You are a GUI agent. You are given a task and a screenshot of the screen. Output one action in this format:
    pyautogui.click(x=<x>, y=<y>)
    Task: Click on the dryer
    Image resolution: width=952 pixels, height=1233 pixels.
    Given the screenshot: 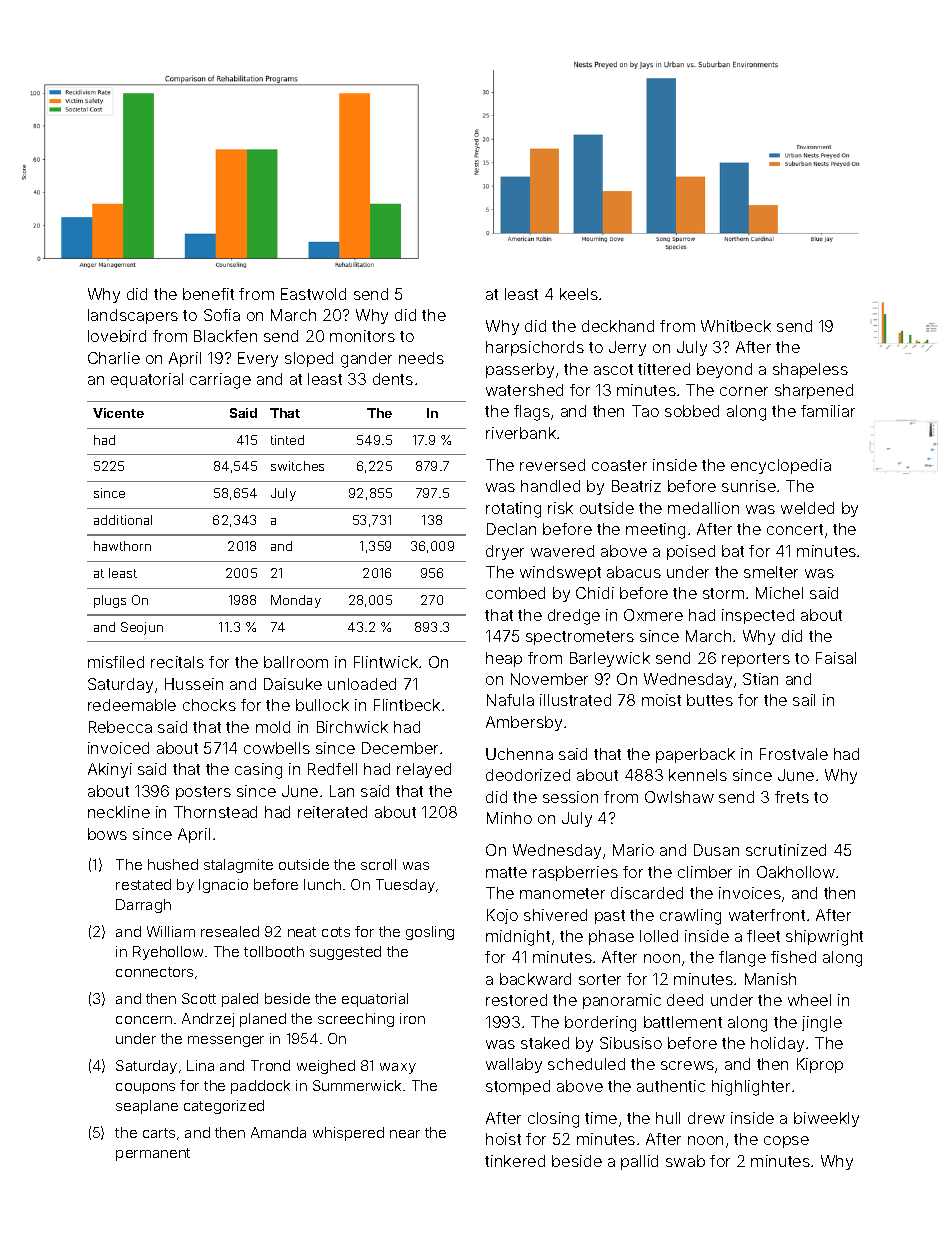 What is the action you would take?
    pyautogui.click(x=505, y=552)
